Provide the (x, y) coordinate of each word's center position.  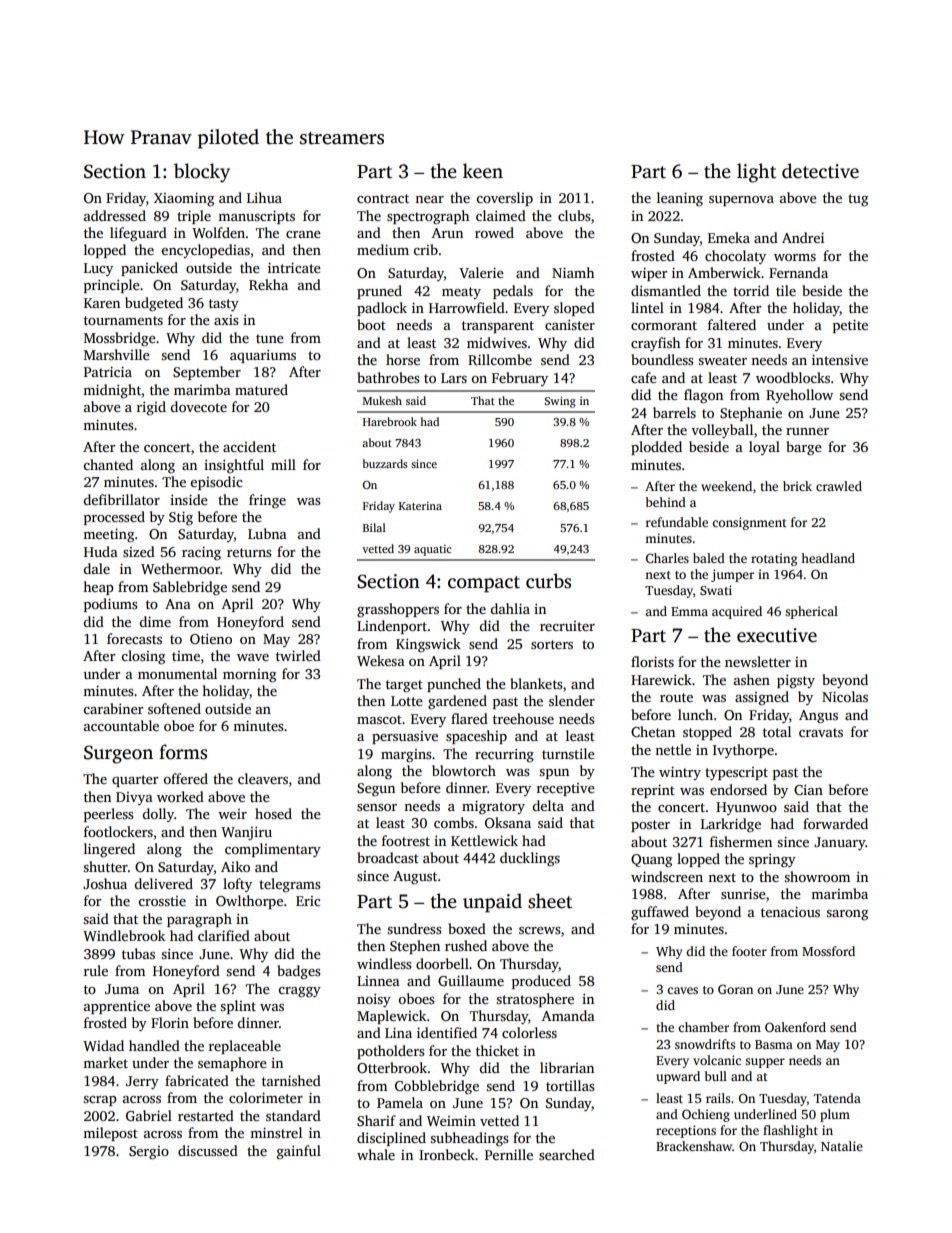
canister (570, 325)
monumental (177, 673)
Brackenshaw (694, 1146)
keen (483, 171)
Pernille (509, 1154)
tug (858, 200)
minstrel (276, 1132)
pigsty (796, 682)
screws (539, 930)
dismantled (666, 290)
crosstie (162, 901)
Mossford (828, 951)
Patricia (108, 371)
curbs (548, 581)
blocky (202, 173)
